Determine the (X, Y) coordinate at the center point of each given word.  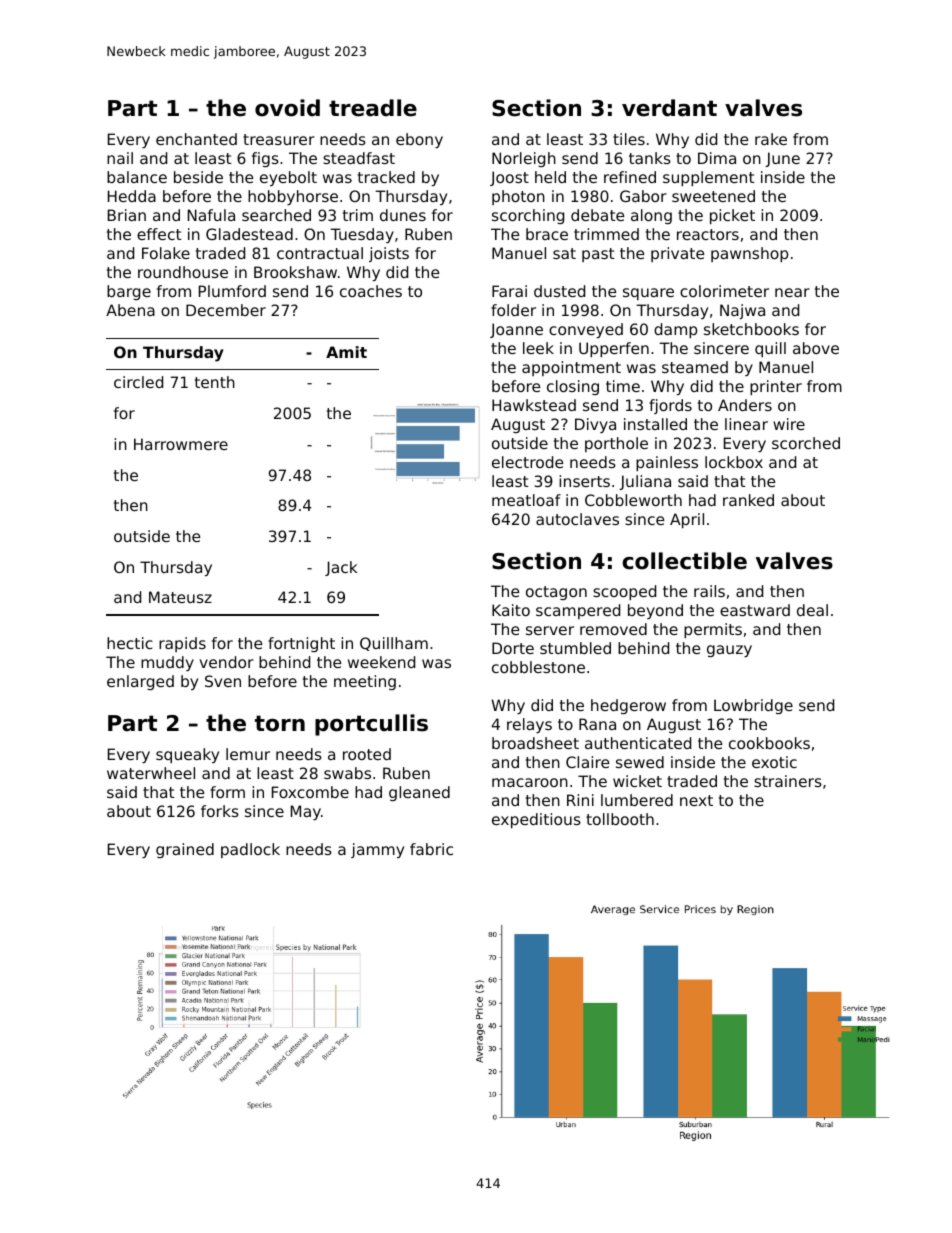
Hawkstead (534, 405)
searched (276, 215)
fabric (431, 849)
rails (709, 591)
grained (185, 850)
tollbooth (620, 819)
